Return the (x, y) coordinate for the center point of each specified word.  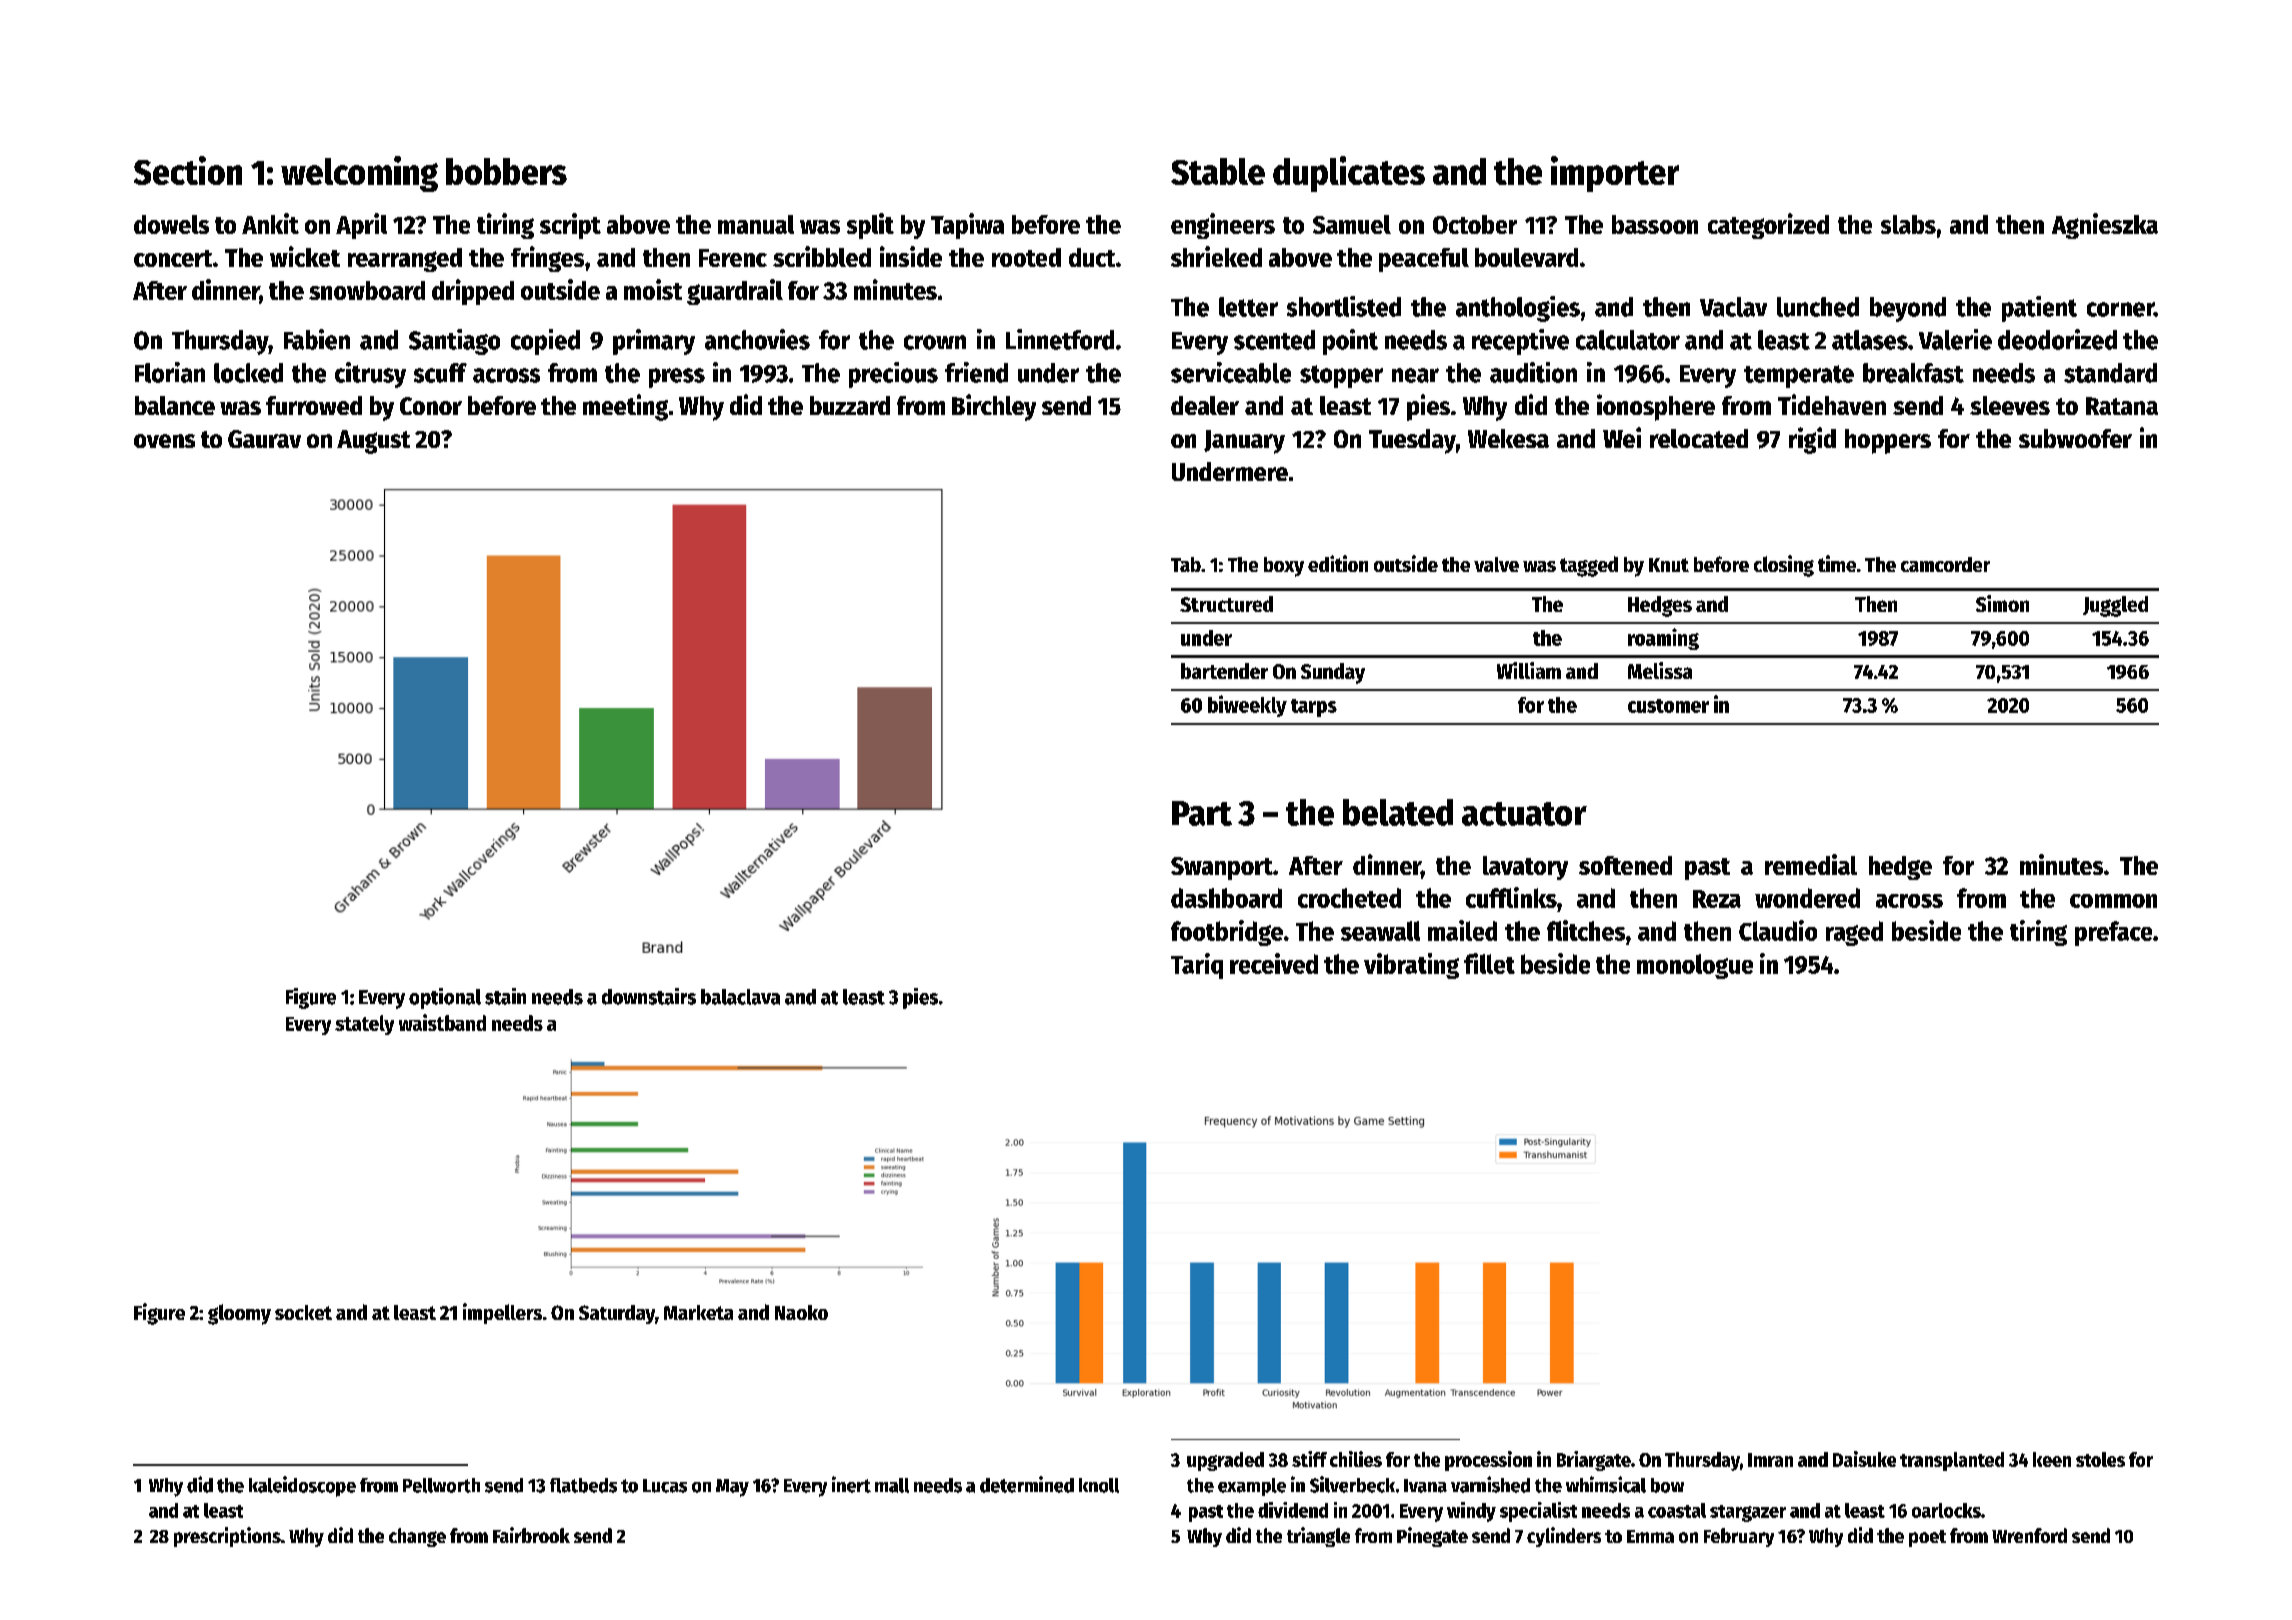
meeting (625, 407)
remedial (1811, 864)
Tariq (1197, 966)
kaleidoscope (302, 1486)
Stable (1218, 171)
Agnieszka (2105, 226)
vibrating (1411, 966)
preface (2113, 933)
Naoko (801, 1312)
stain (505, 996)
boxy (1284, 567)
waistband (442, 1022)
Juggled (2115, 606)
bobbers (506, 171)
